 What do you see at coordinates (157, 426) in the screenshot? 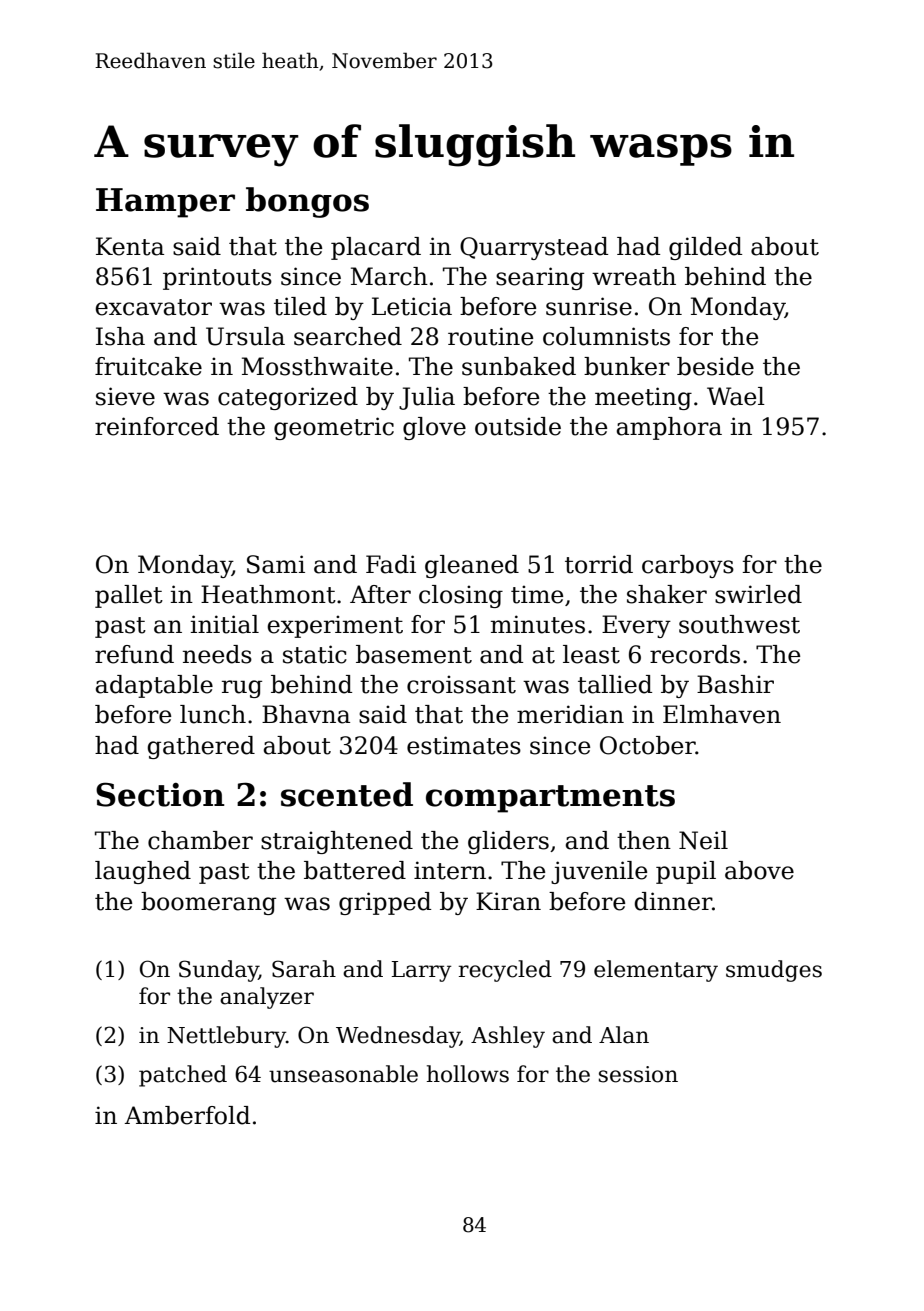
I see `reinforced` at bounding box center [157, 426].
